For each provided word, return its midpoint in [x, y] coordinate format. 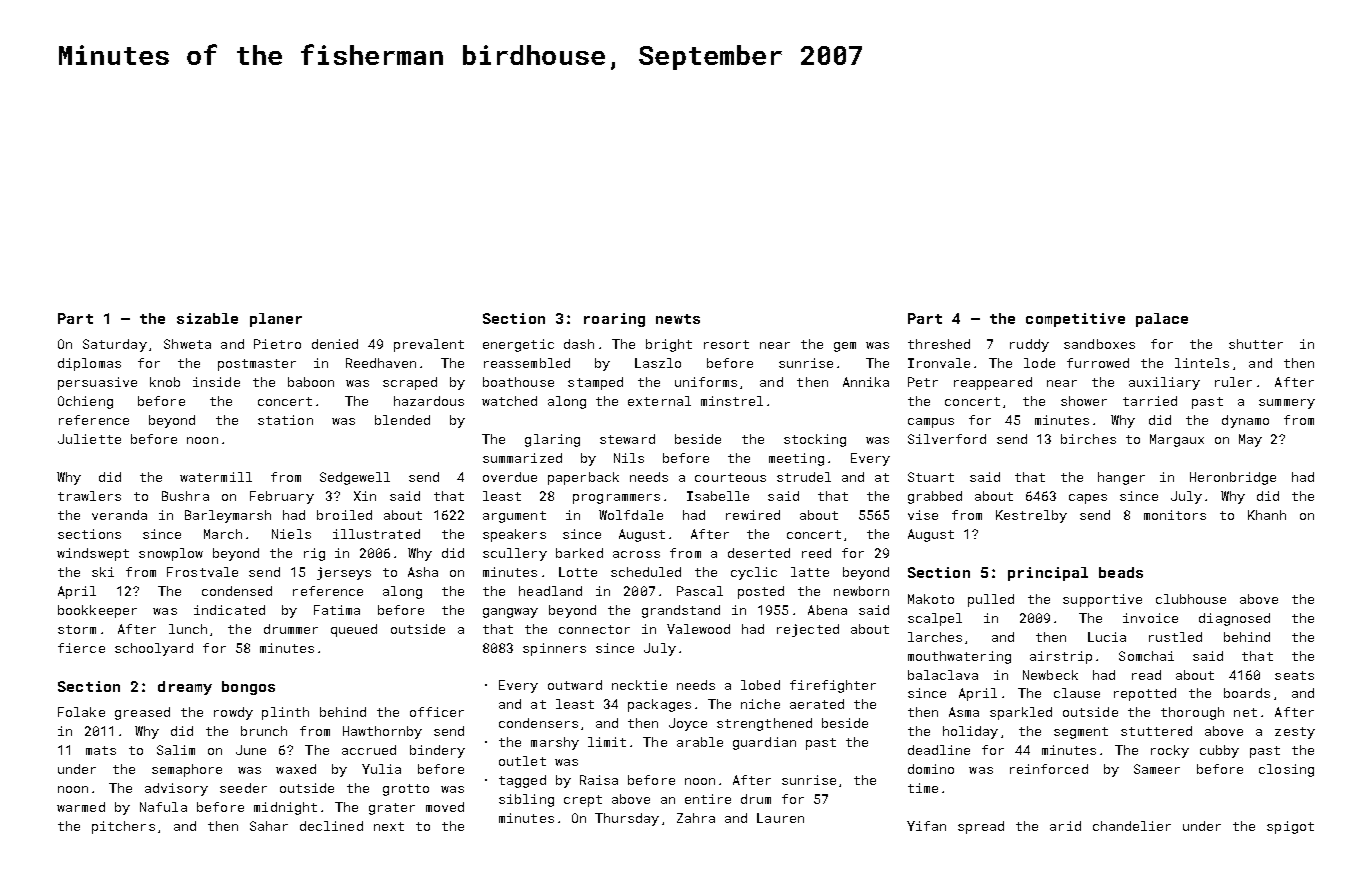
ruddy [1029, 345]
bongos [248, 688]
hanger [1121, 478]
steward [627, 439]
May [1250, 440]
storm [77, 629]
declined [331, 826]
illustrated [376, 534]
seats [1294, 675]
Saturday [115, 345]
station [285, 420]
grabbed [935, 497]
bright [669, 345]
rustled [1175, 637]
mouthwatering [959, 657]
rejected [808, 630]
